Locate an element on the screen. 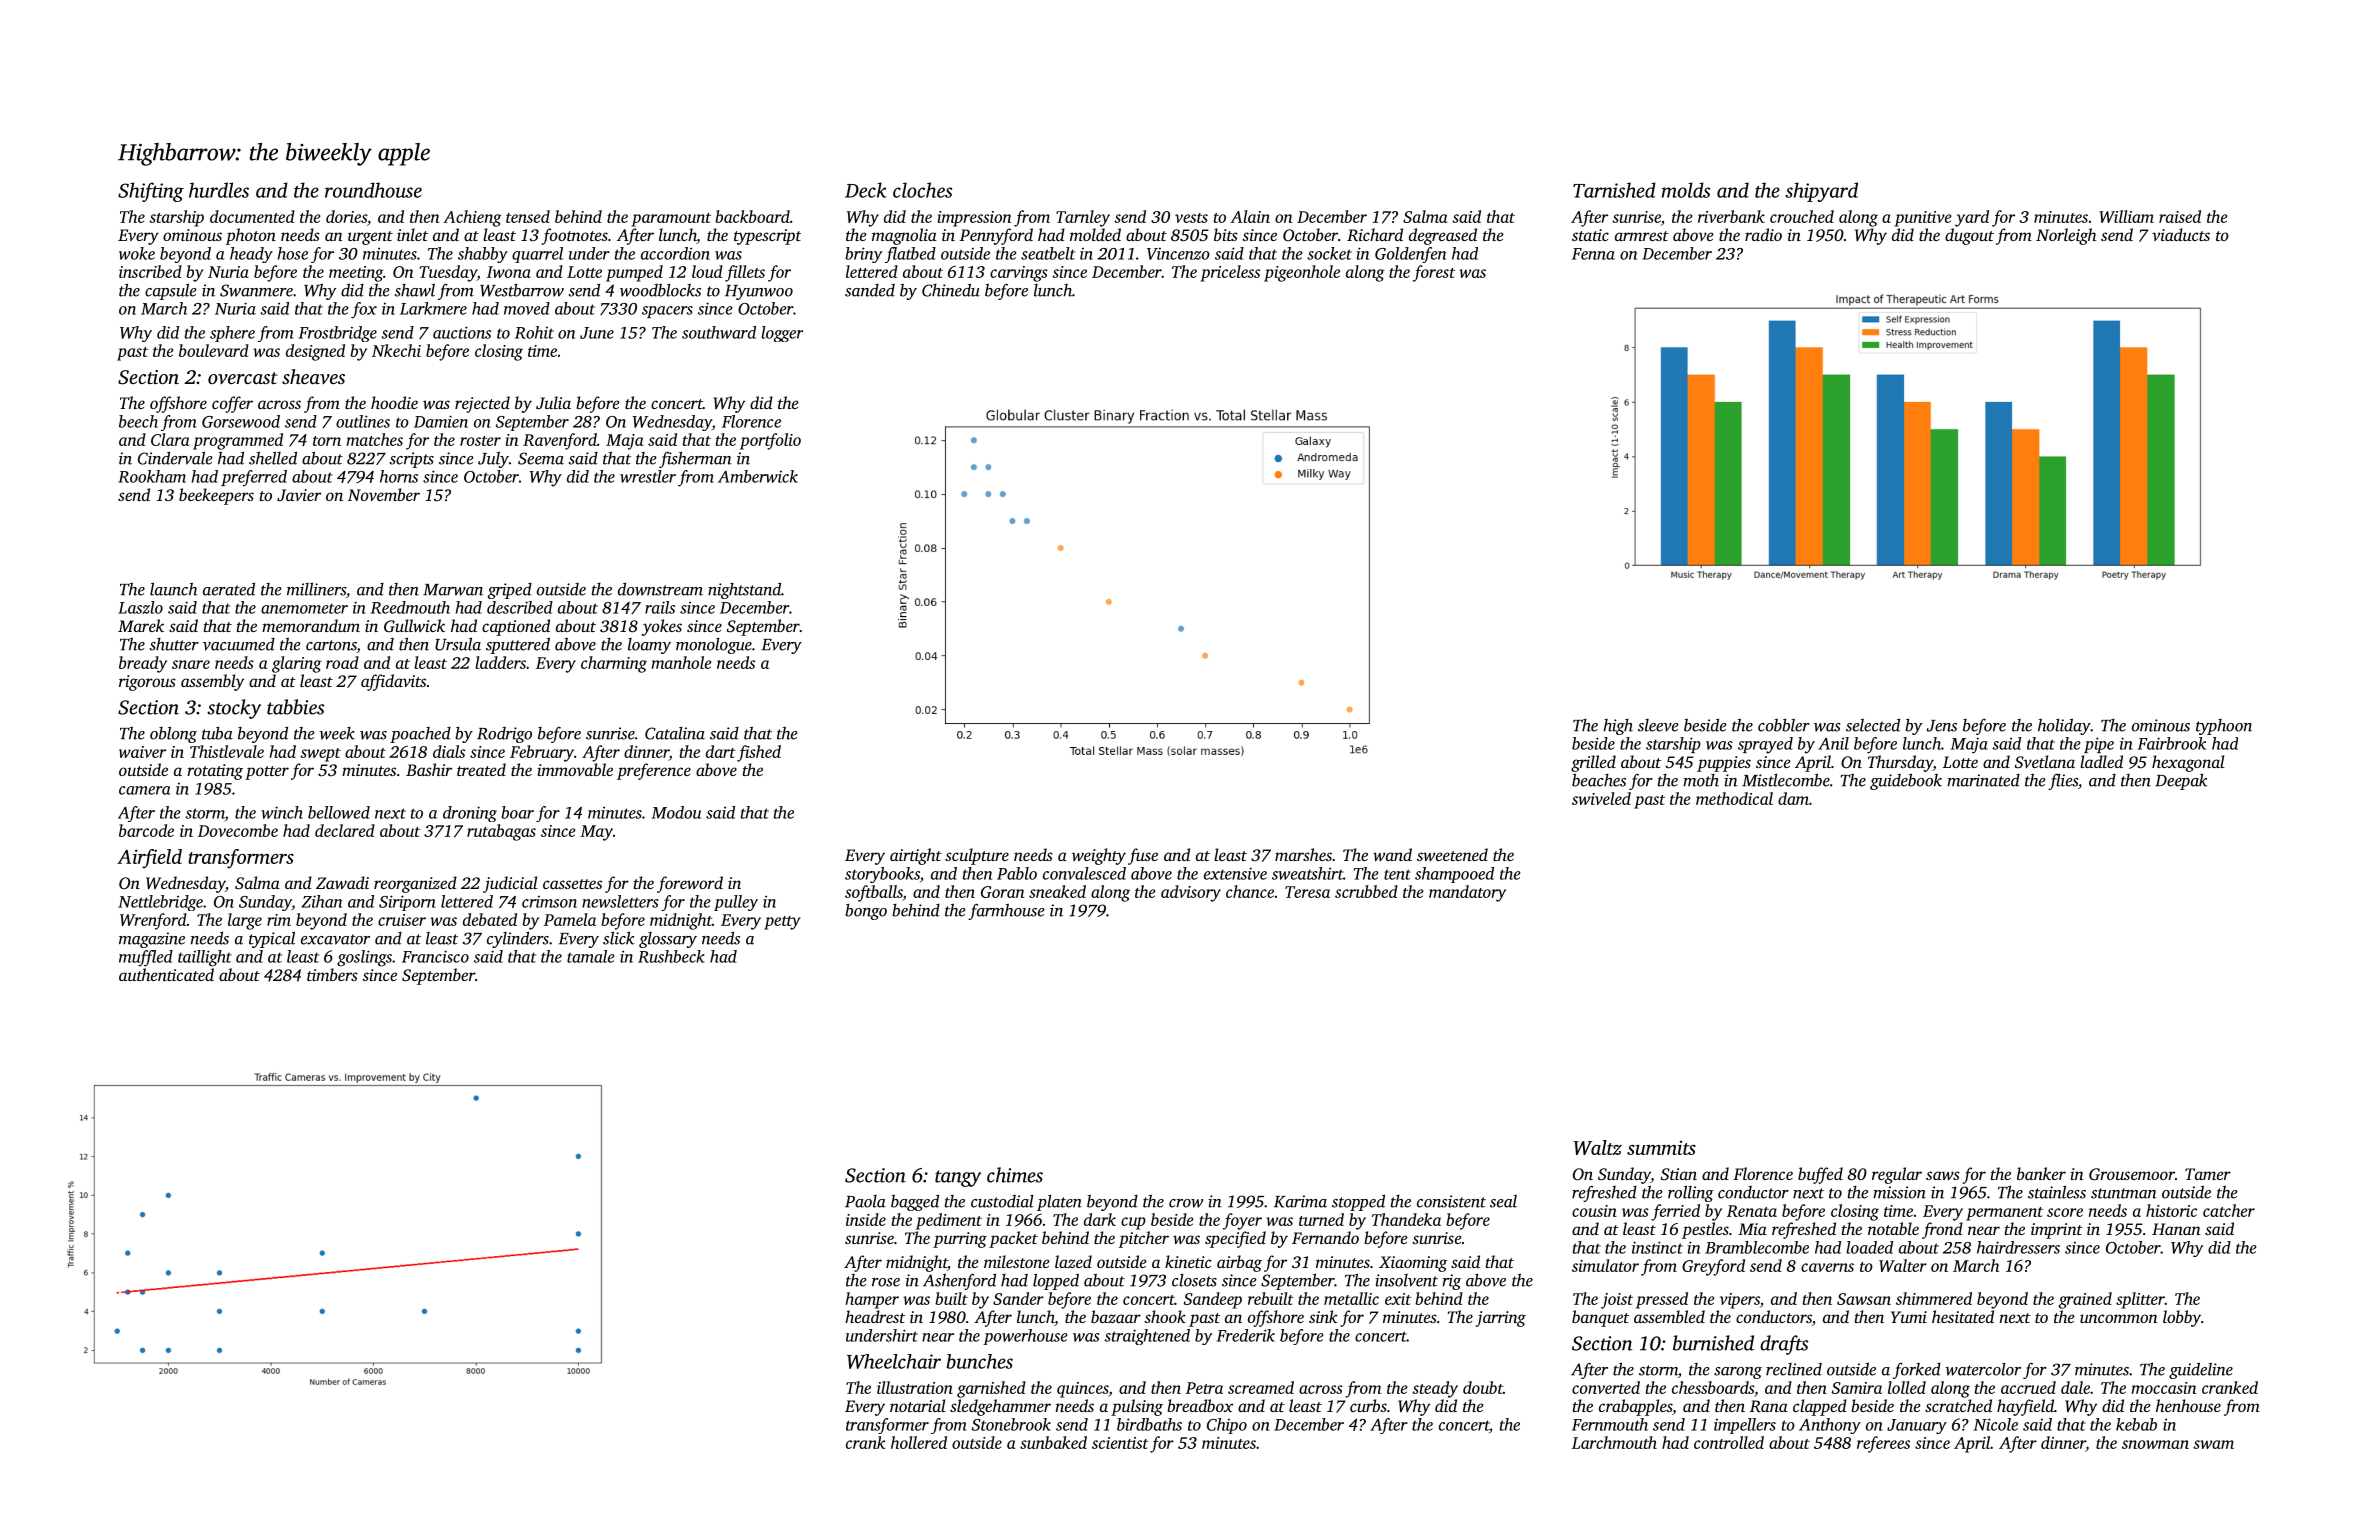 This screenshot has width=2380, height=1540. cloches is located at coordinates (922, 190).
